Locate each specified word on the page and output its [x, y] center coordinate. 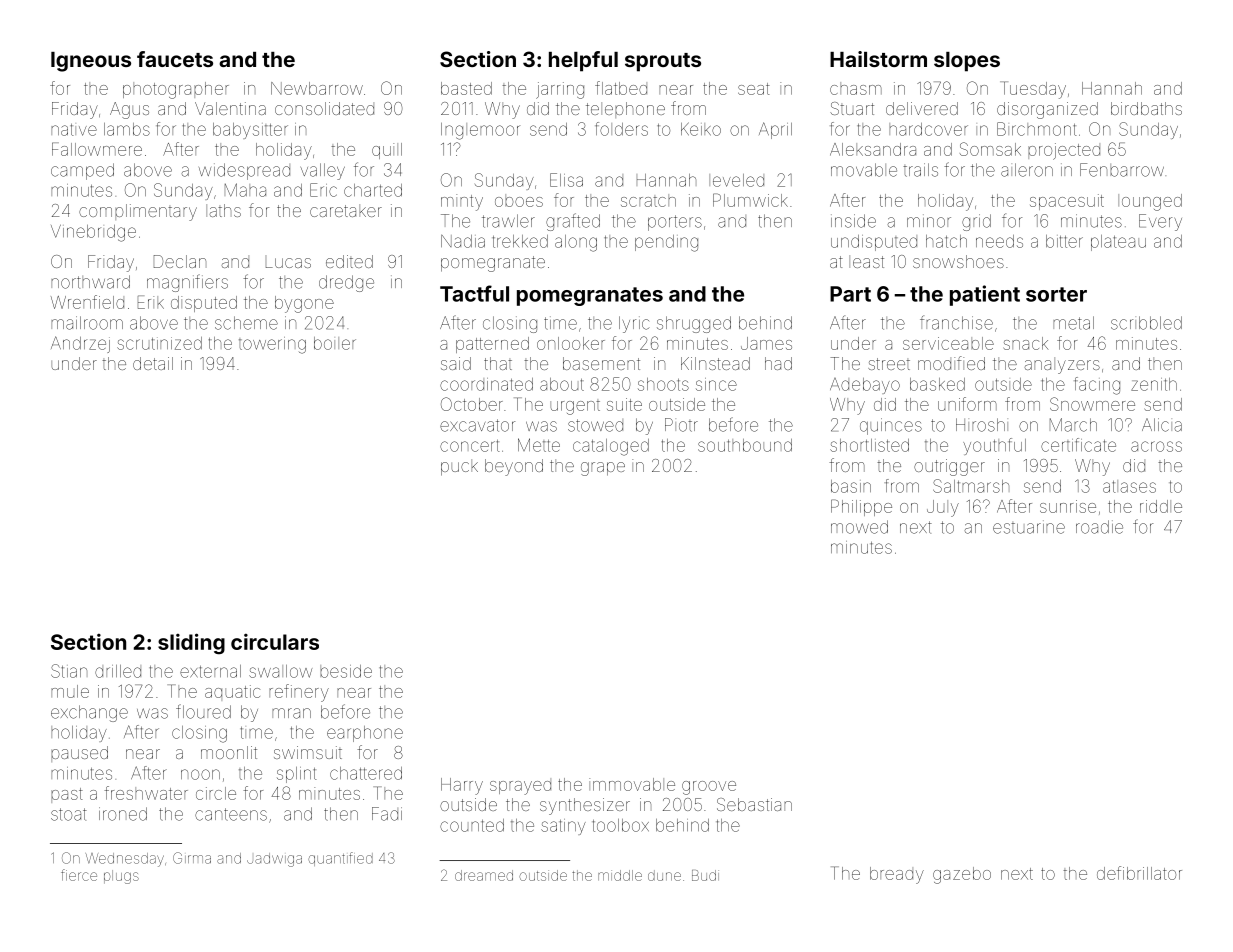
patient [985, 295]
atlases [1129, 486]
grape [603, 469]
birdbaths [1146, 108]
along [576, 243]
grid [976, 222]
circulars [275, 641]
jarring [560, 90]
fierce [79, 875]
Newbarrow [317, 88]
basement [601, 363]
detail [153, 363]
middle [620, 875]
